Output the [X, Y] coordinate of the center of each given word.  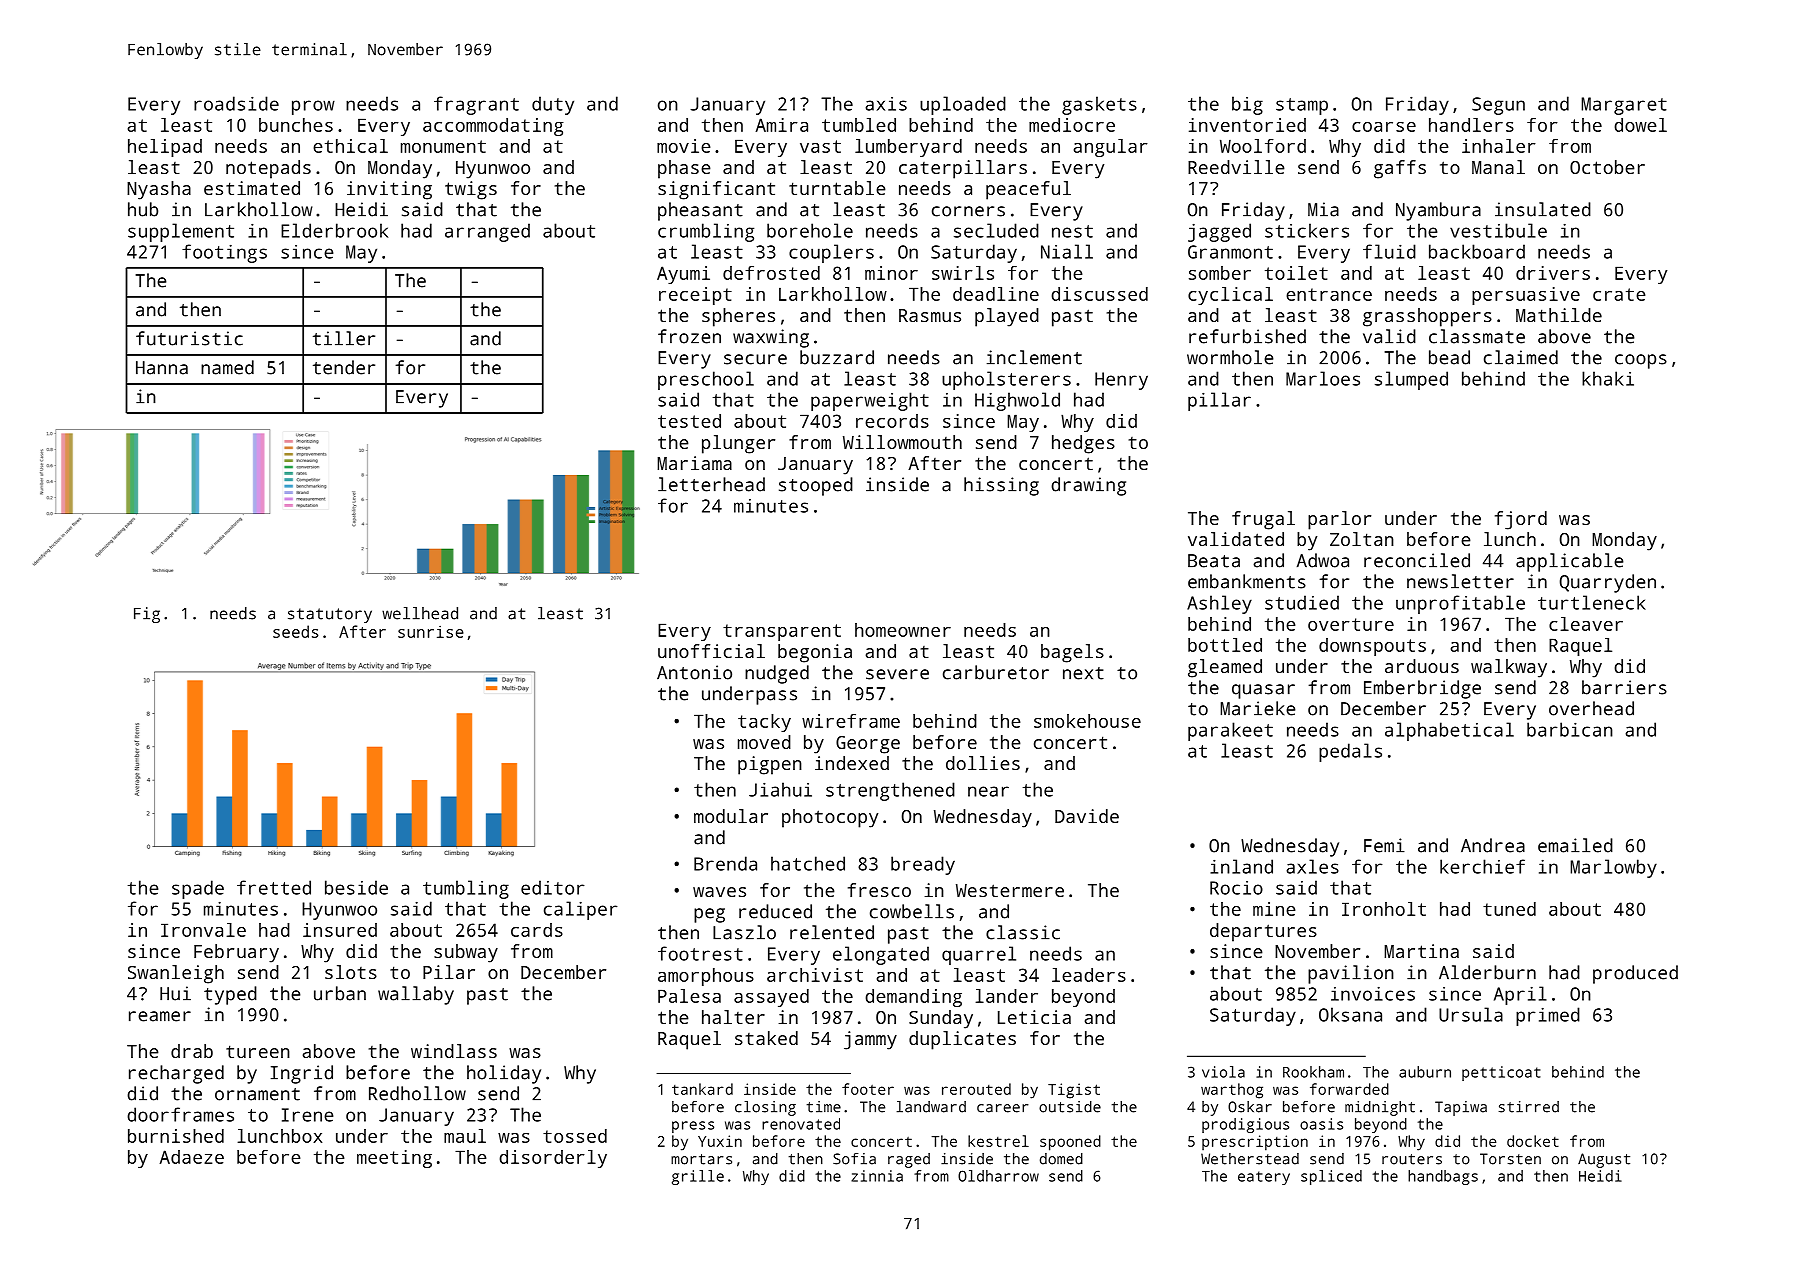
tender [344, 367]
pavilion [1351, 974]
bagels [1072, 653]
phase [684, 169]
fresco [879, 890]
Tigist [1074, 1091]
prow [313, 107]
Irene [307, 1115]
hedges [1083, 444]
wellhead [420, 613]
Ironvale [203, 930]
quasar [1263, 691]
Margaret [1624, 106]
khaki [1608, 378]
